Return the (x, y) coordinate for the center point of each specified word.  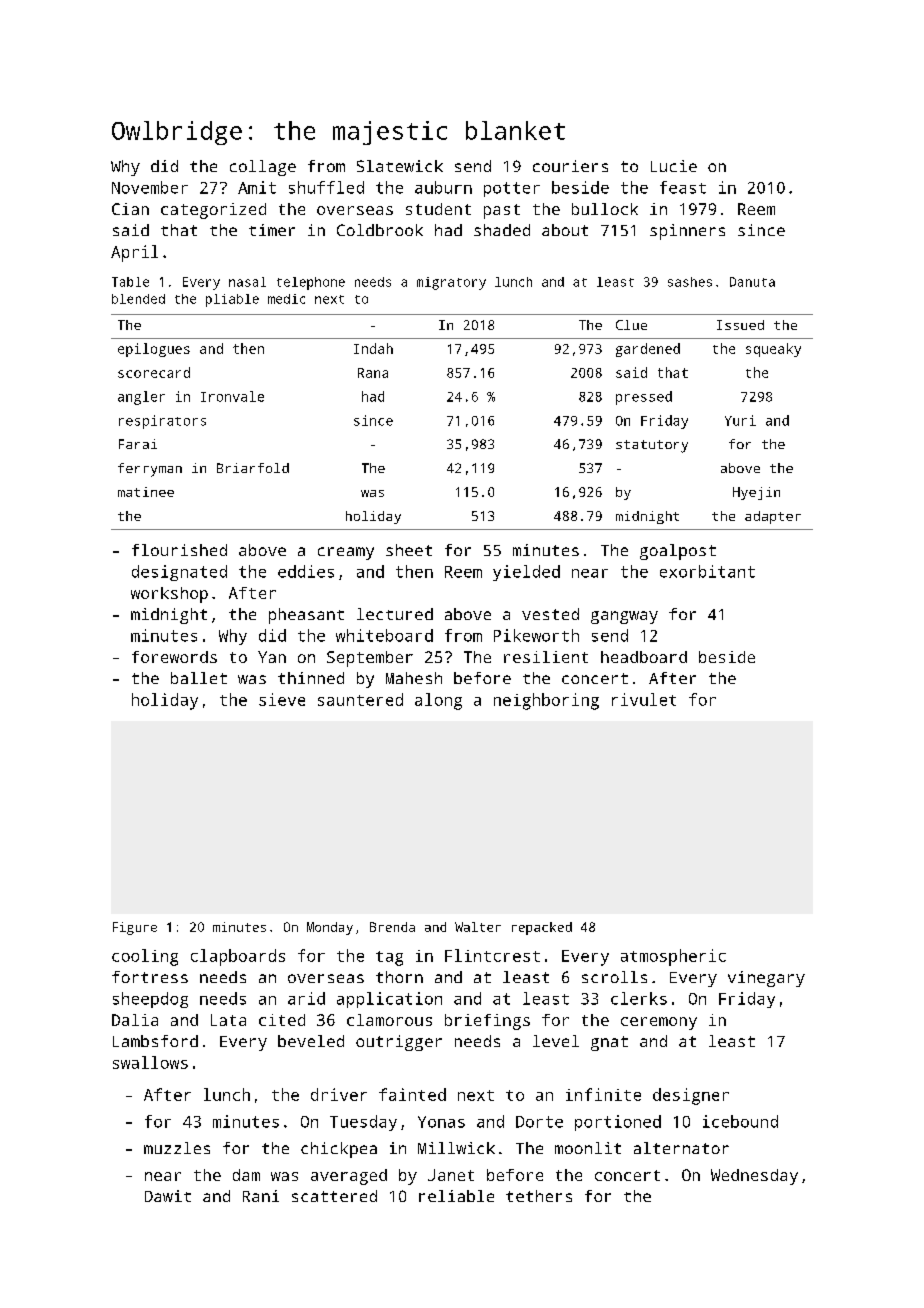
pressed (644, 398)
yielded (526, 573)
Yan (272, 657)
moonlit (588, 1148)
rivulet (644, 699)
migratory (451, 283)
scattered (334, 1196)
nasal (247, 282)
